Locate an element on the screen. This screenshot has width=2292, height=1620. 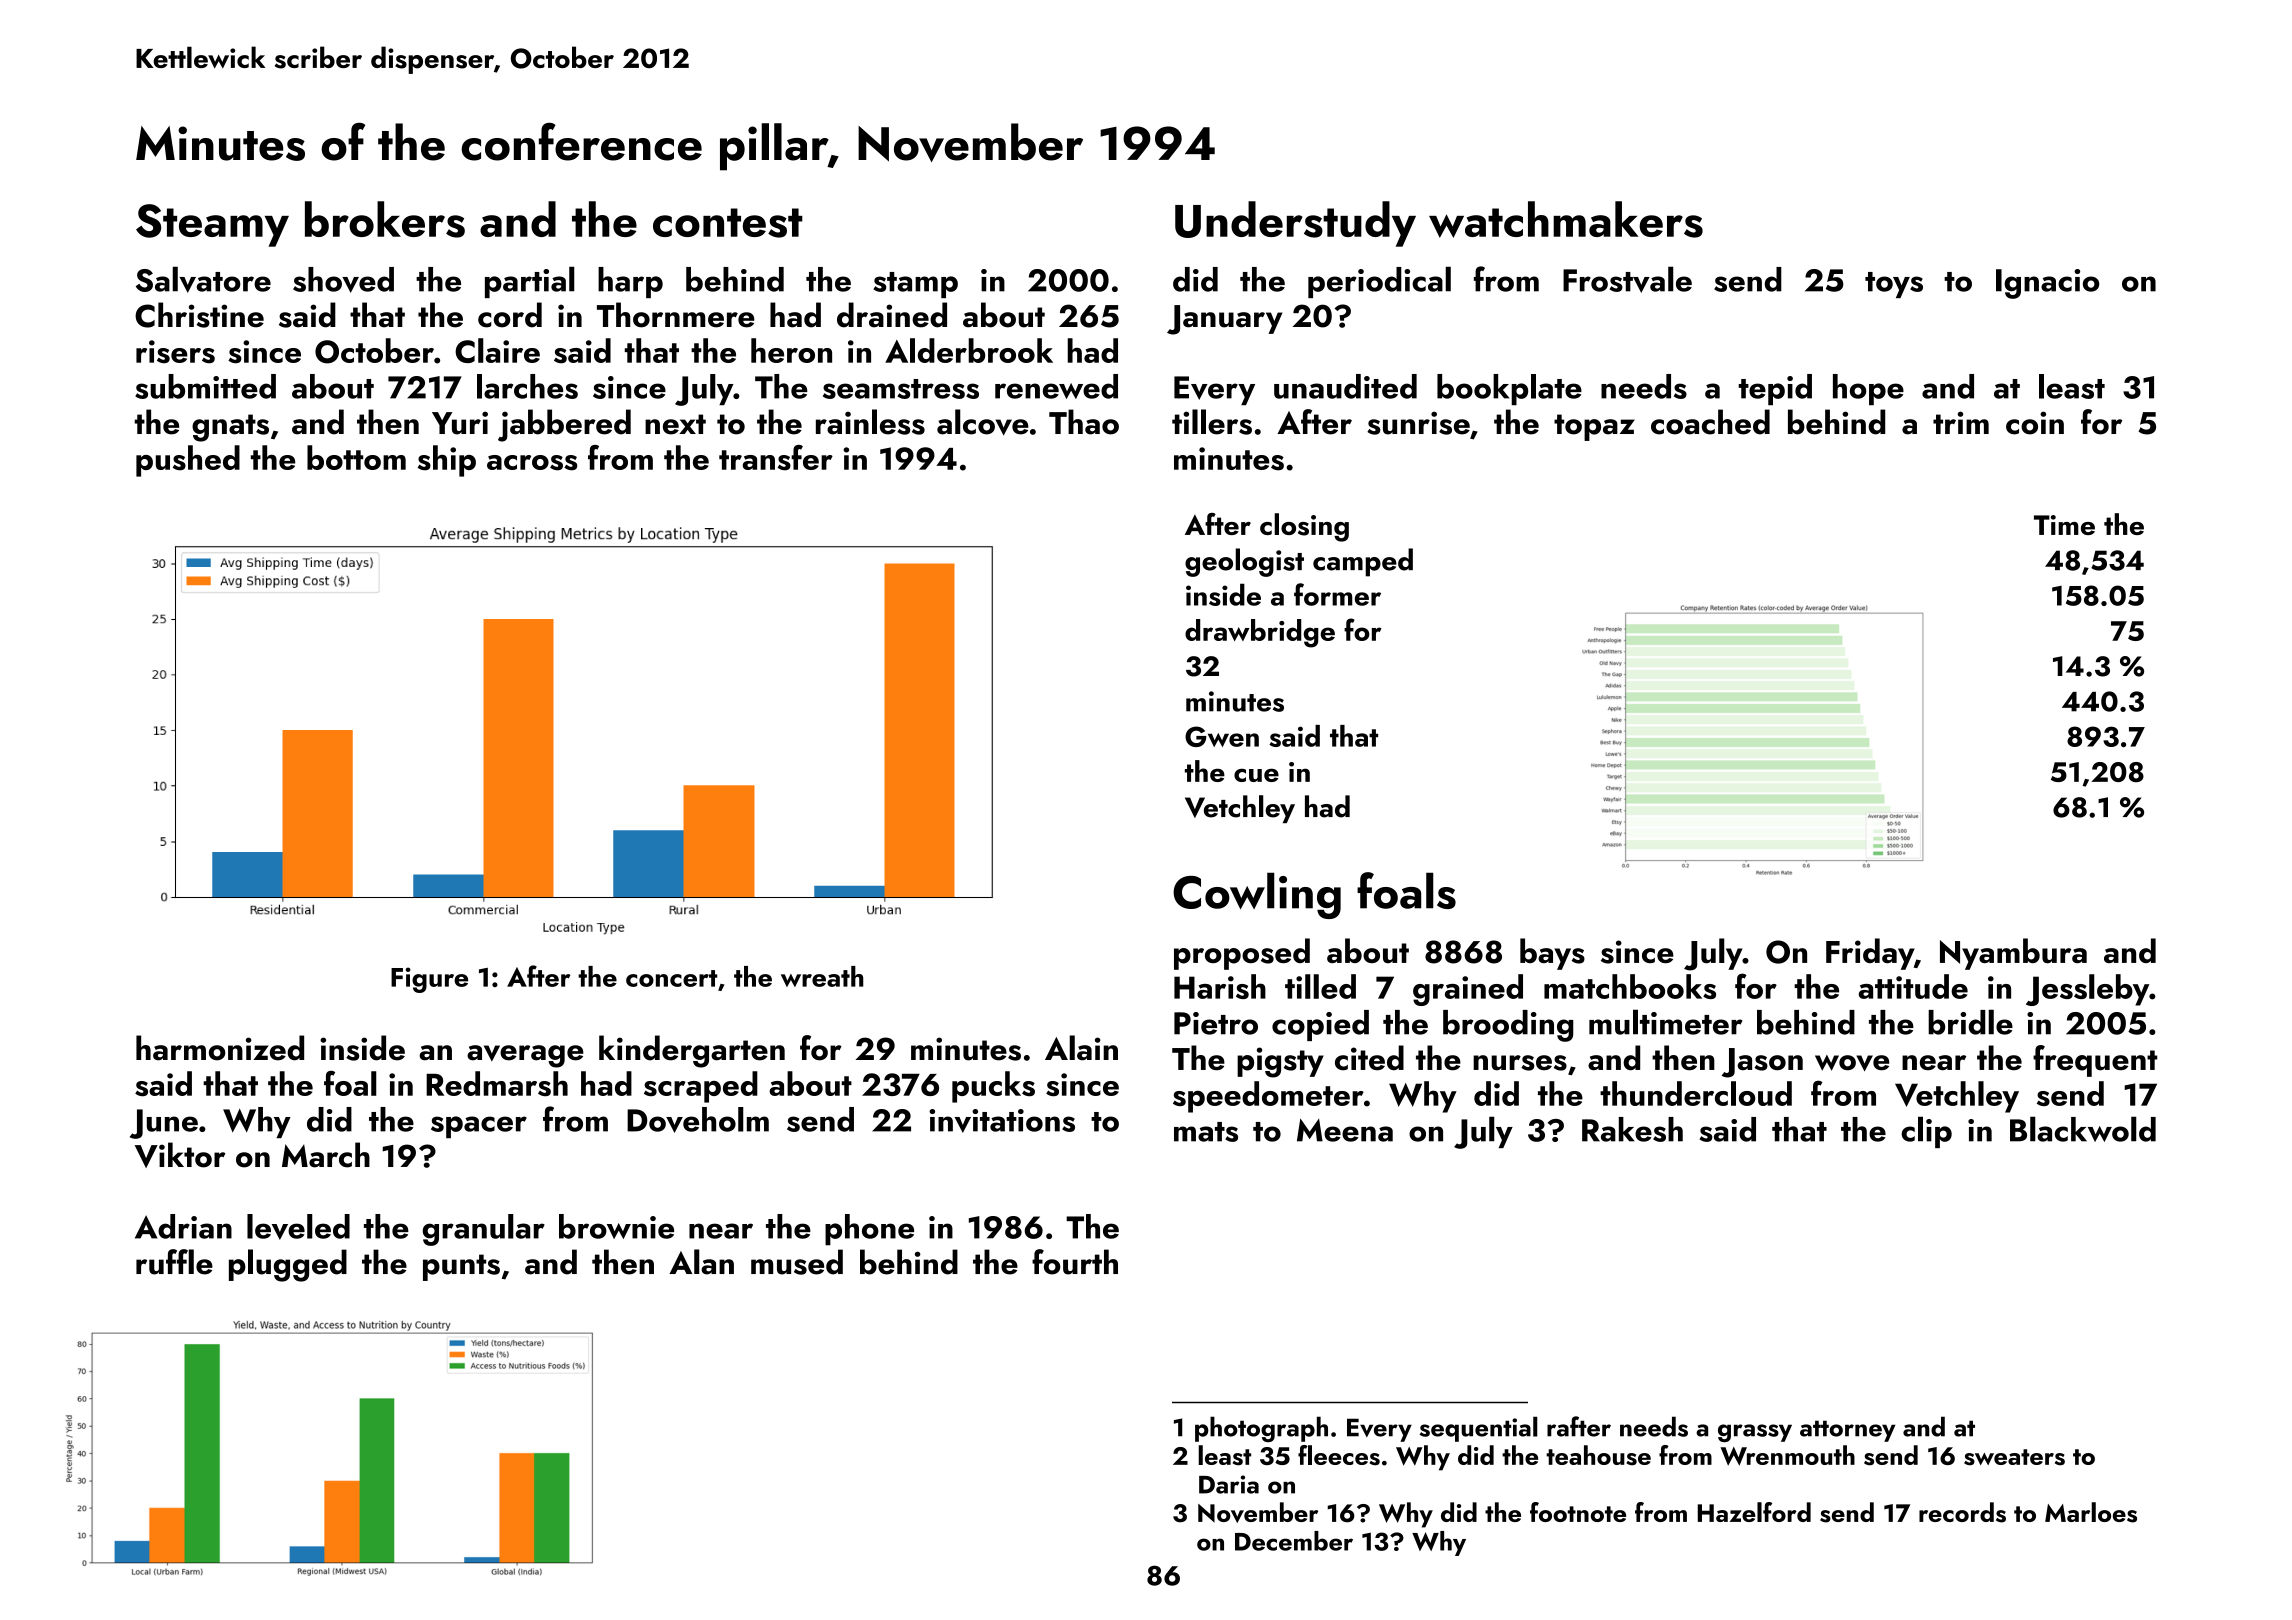
partial is located at coordinates (530, 282).
